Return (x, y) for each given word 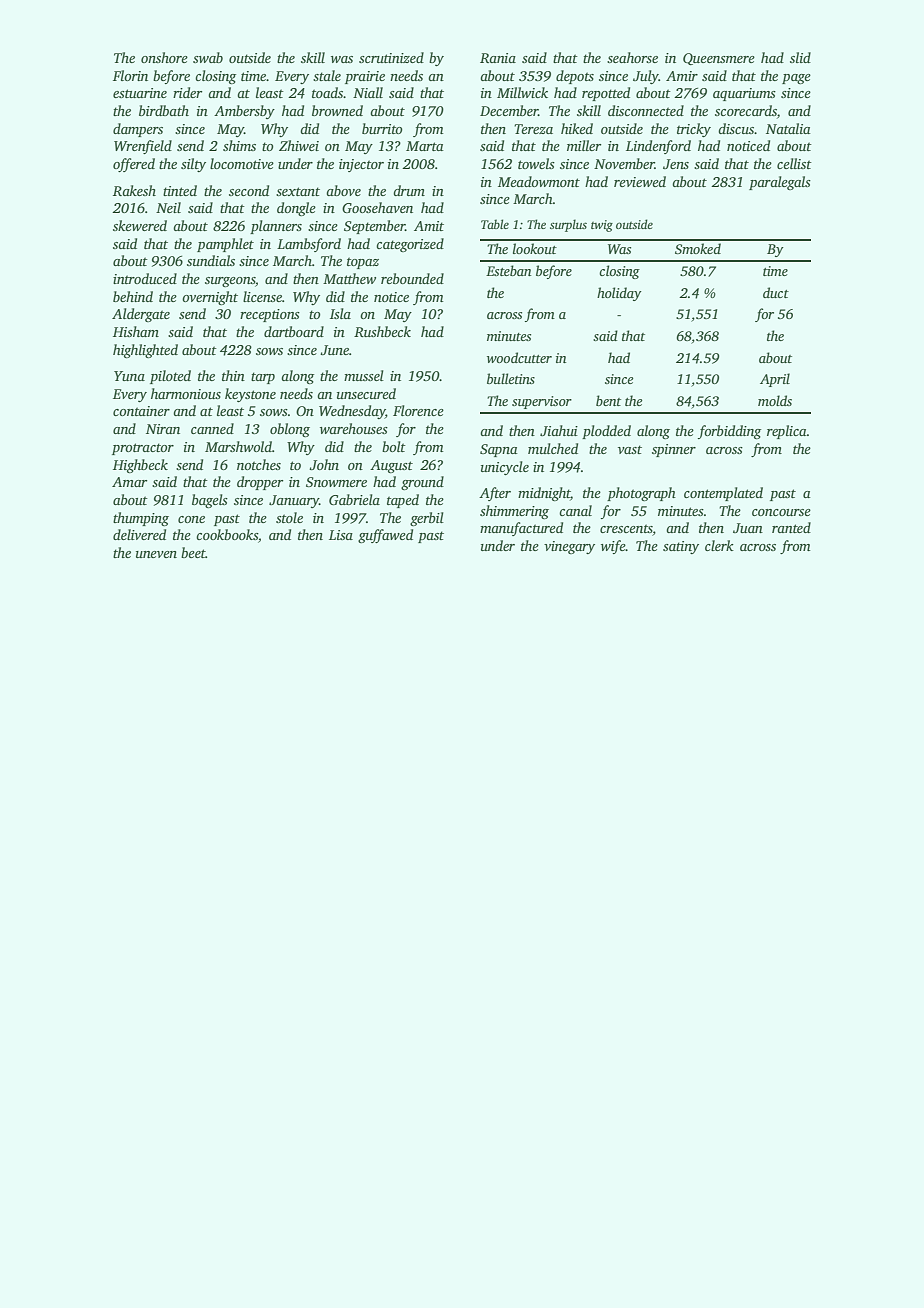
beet (193, 552)
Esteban (508, 270)
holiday (619, 294)
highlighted (145, 351)
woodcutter (519, 357)
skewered (140, 225)
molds (775, 400)
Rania (498, 58)
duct (776, 292)
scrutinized (391, 57)
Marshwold (238, 446)
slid (800, 57)
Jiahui (559, 430)
